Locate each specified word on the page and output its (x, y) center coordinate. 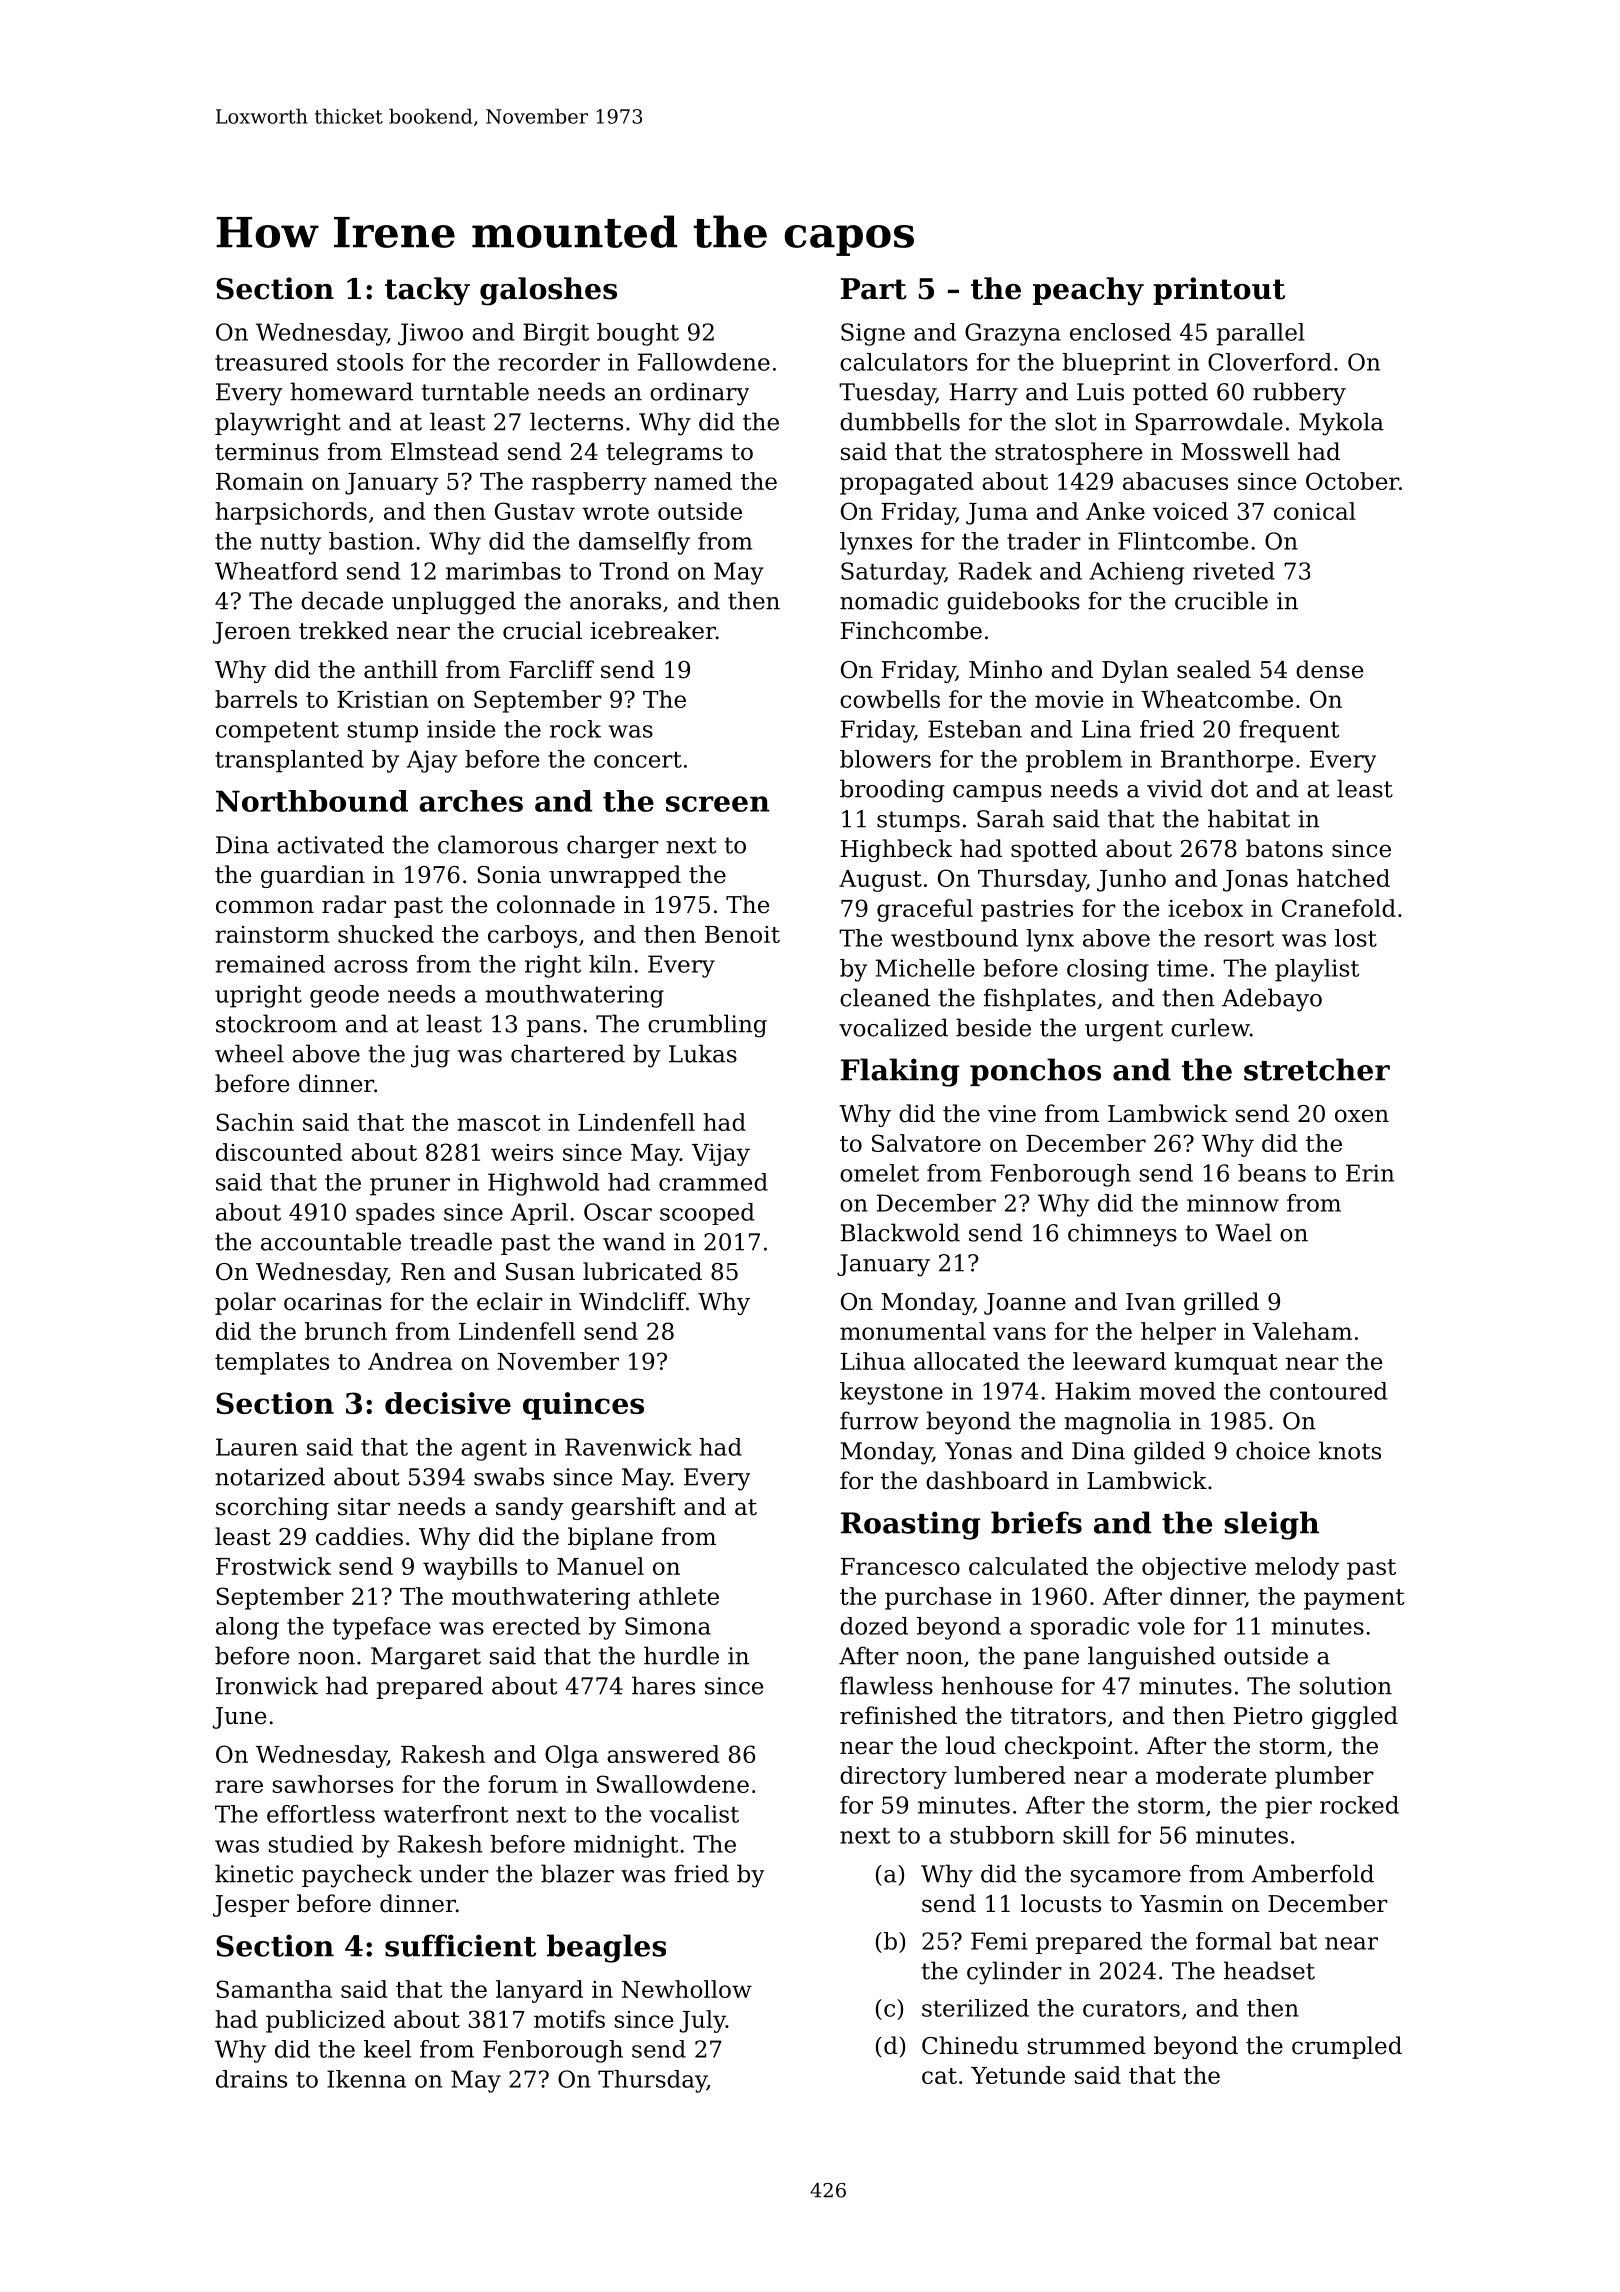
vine (1012, 1114)
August (880, 881)
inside (461, 729)
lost (1356, 938)
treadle (451, 1241)
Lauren (257, 1447)
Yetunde (1018, 2075)
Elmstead (445, 451)
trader (1044, 541)
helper (1178, 1333)
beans (1272, 1173)
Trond (634, 571)
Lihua (873, 1361)
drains (251, 2079)
